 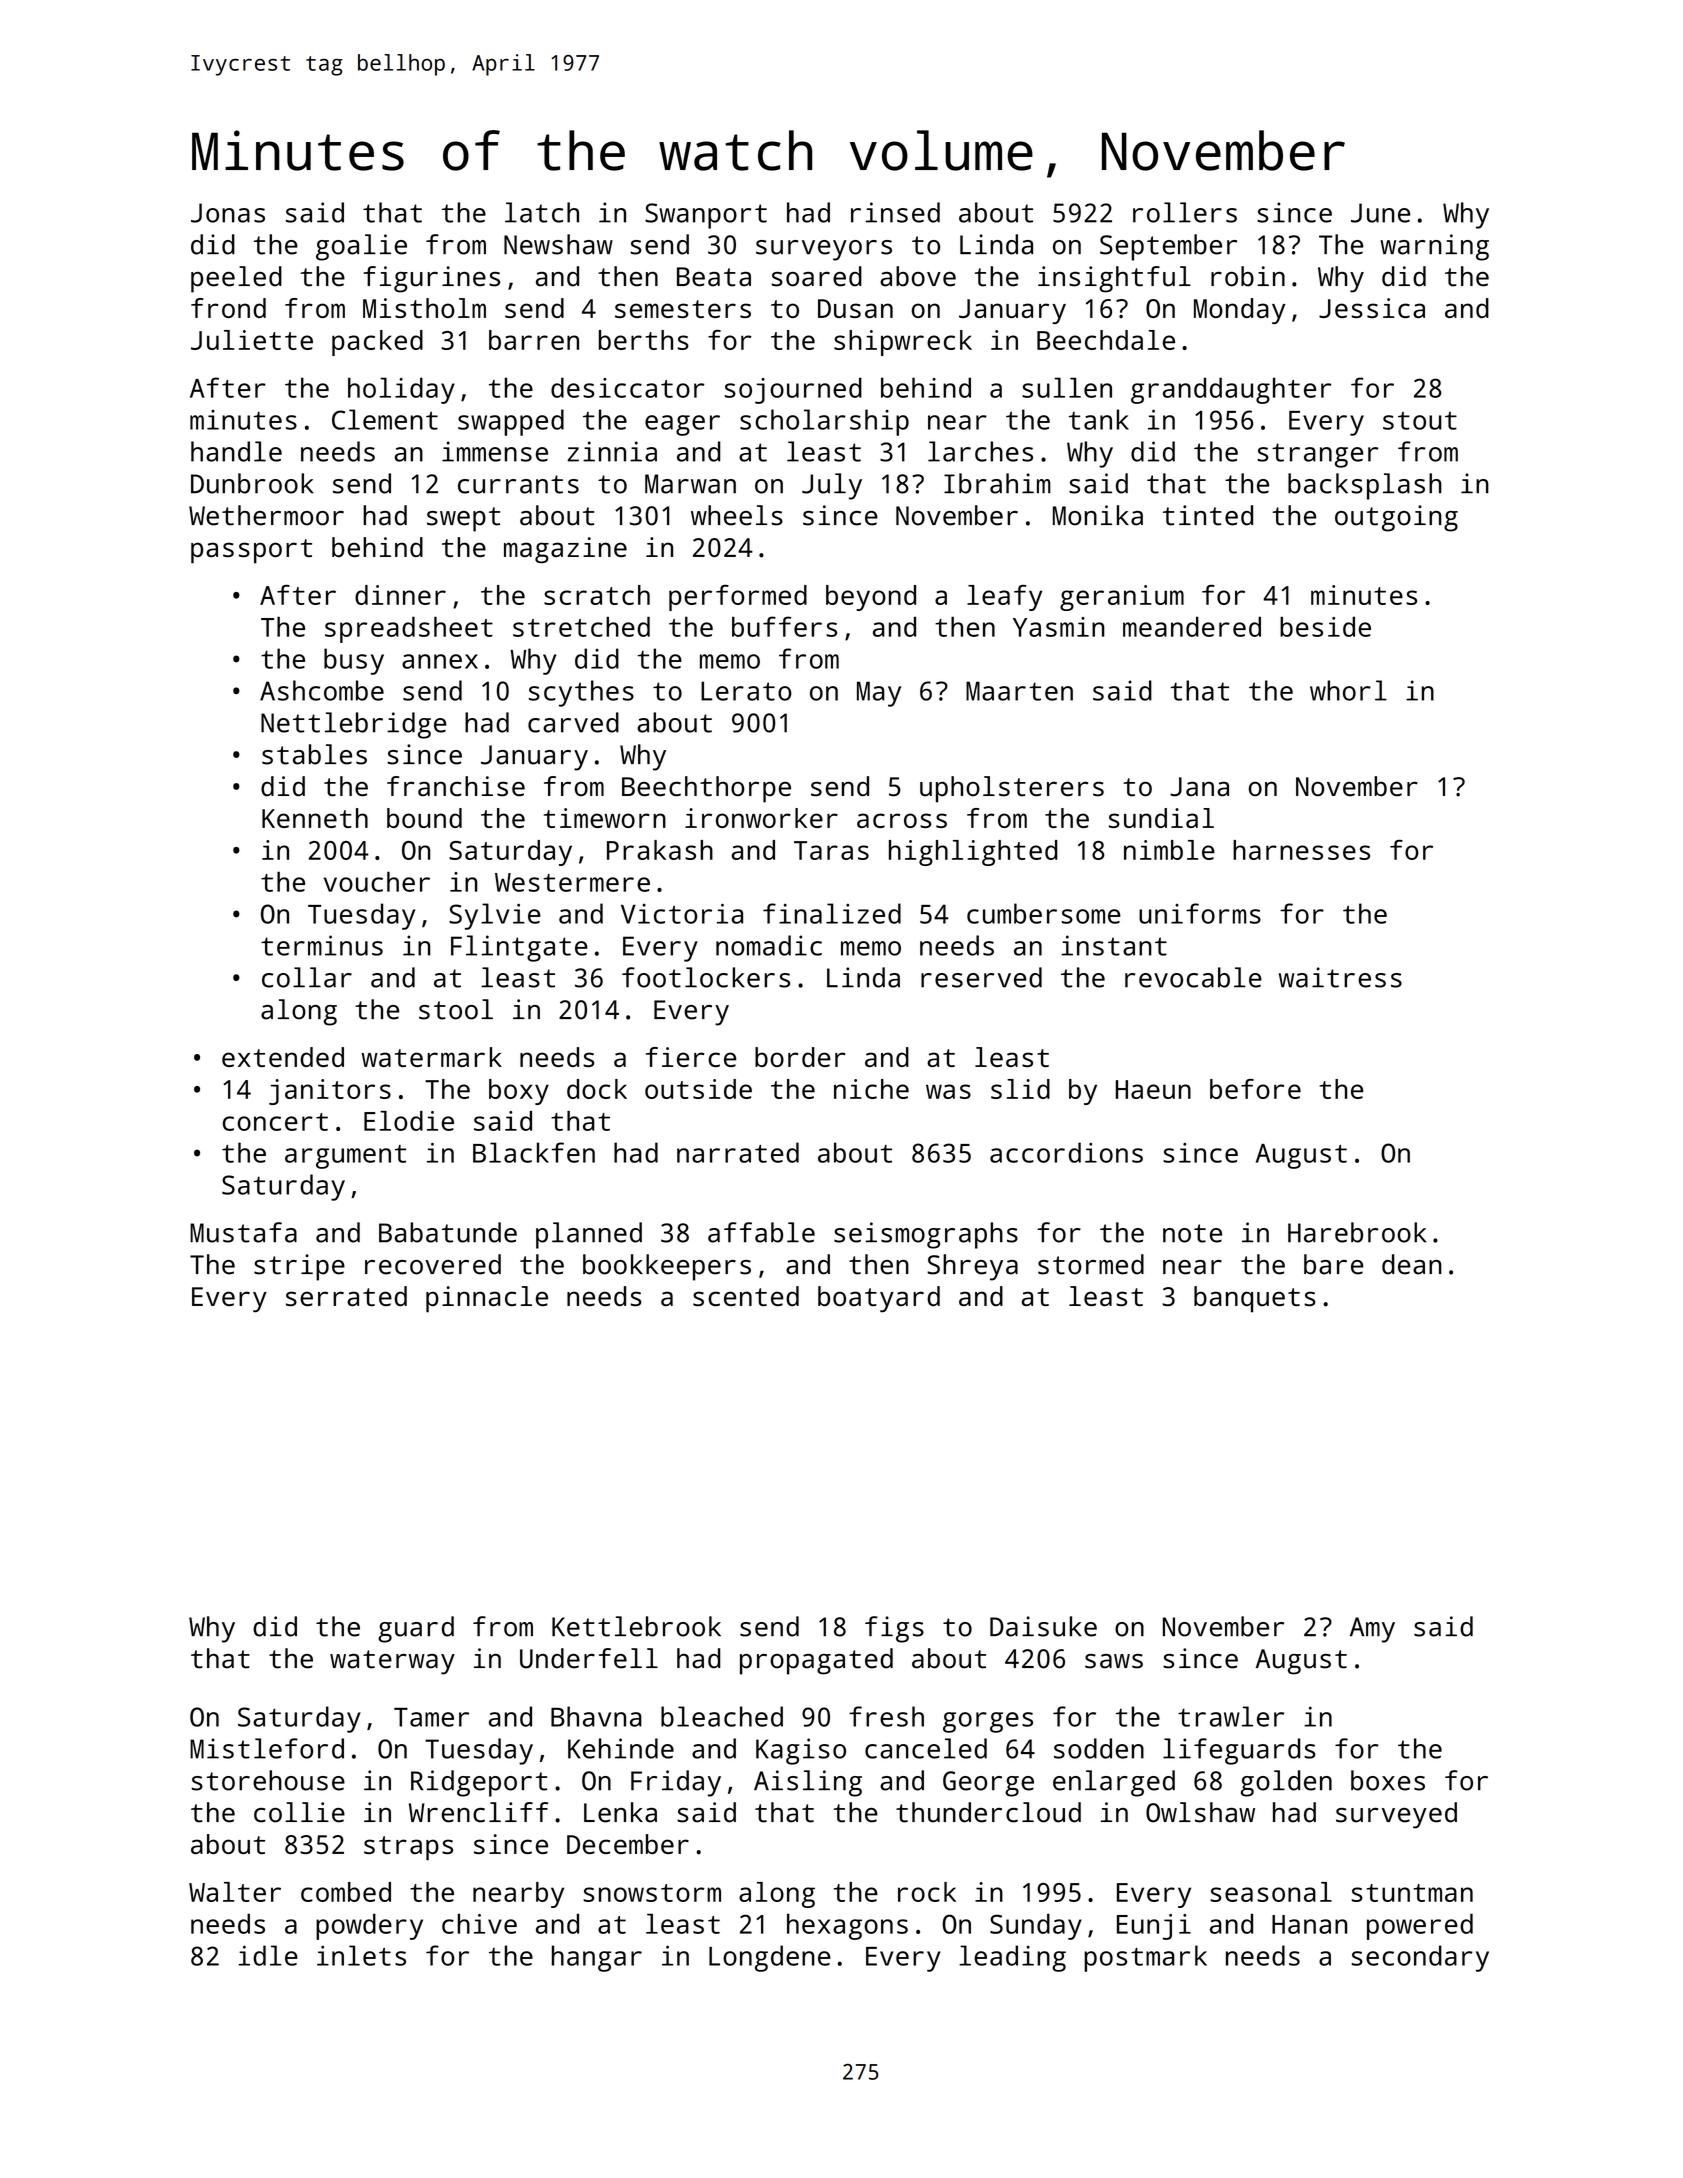 I want to click on Sylvie, so click(x=495, y=916).
